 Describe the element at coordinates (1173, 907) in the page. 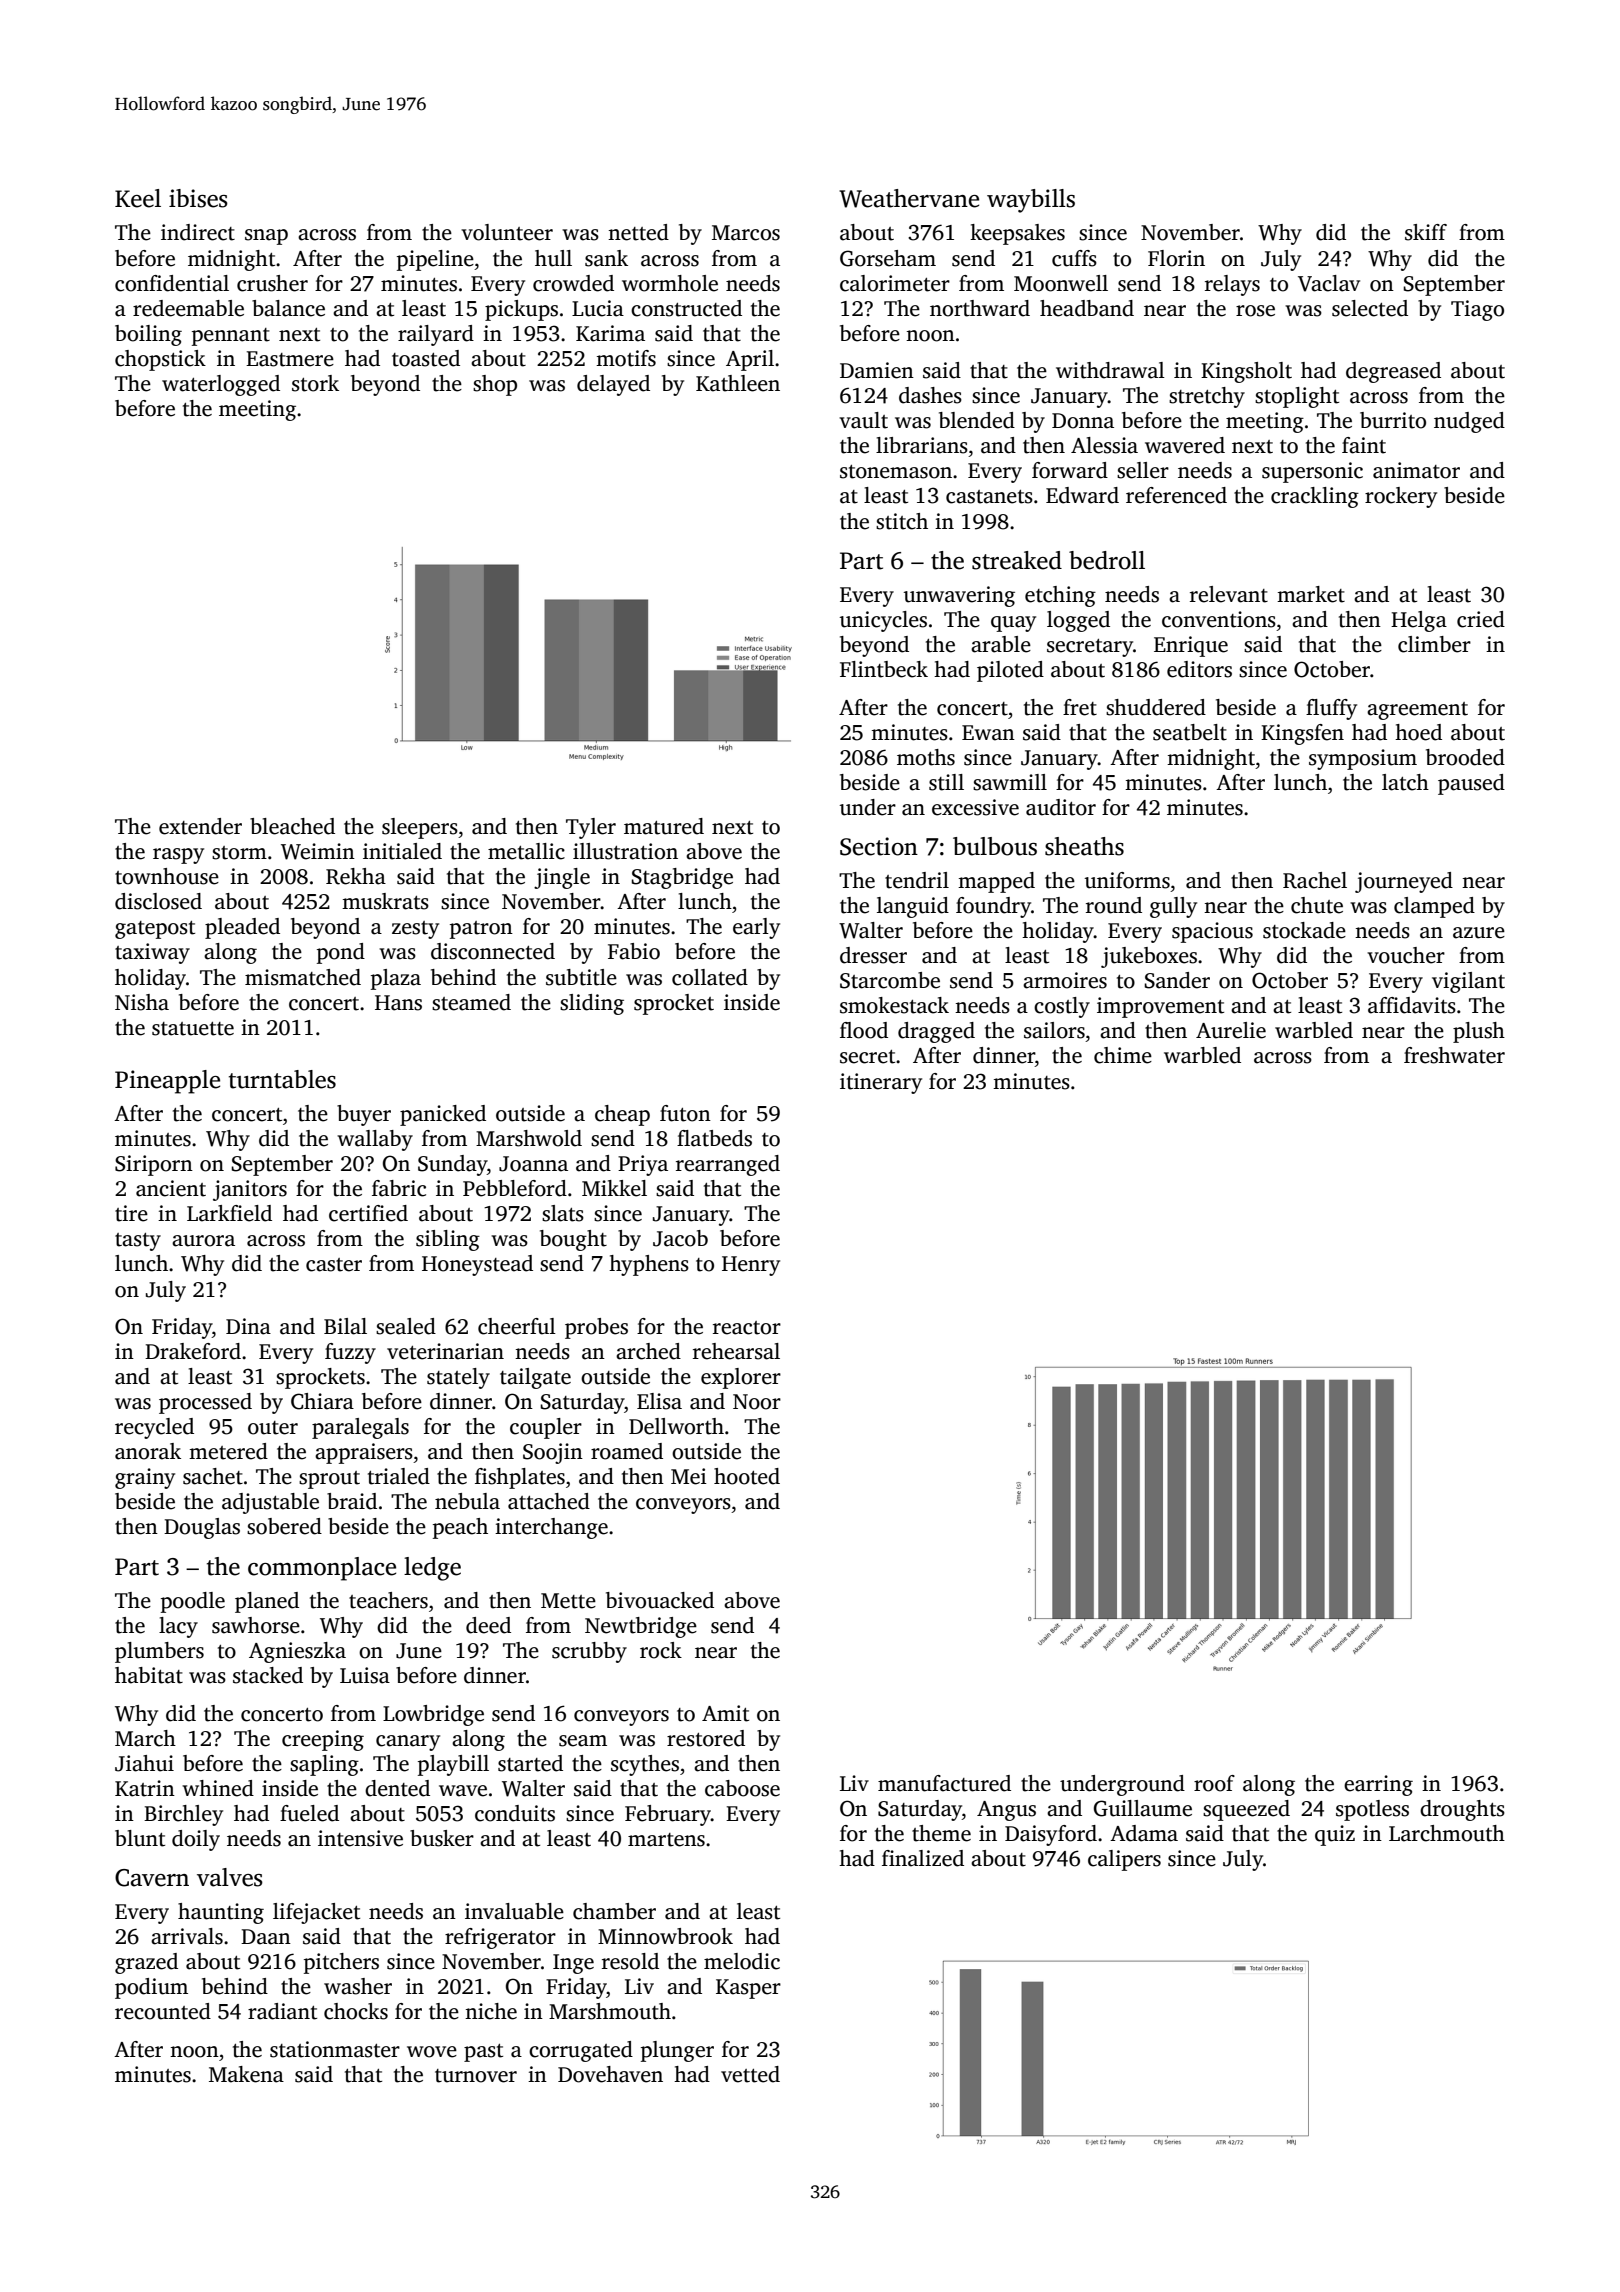

I see `gully` at that location.
